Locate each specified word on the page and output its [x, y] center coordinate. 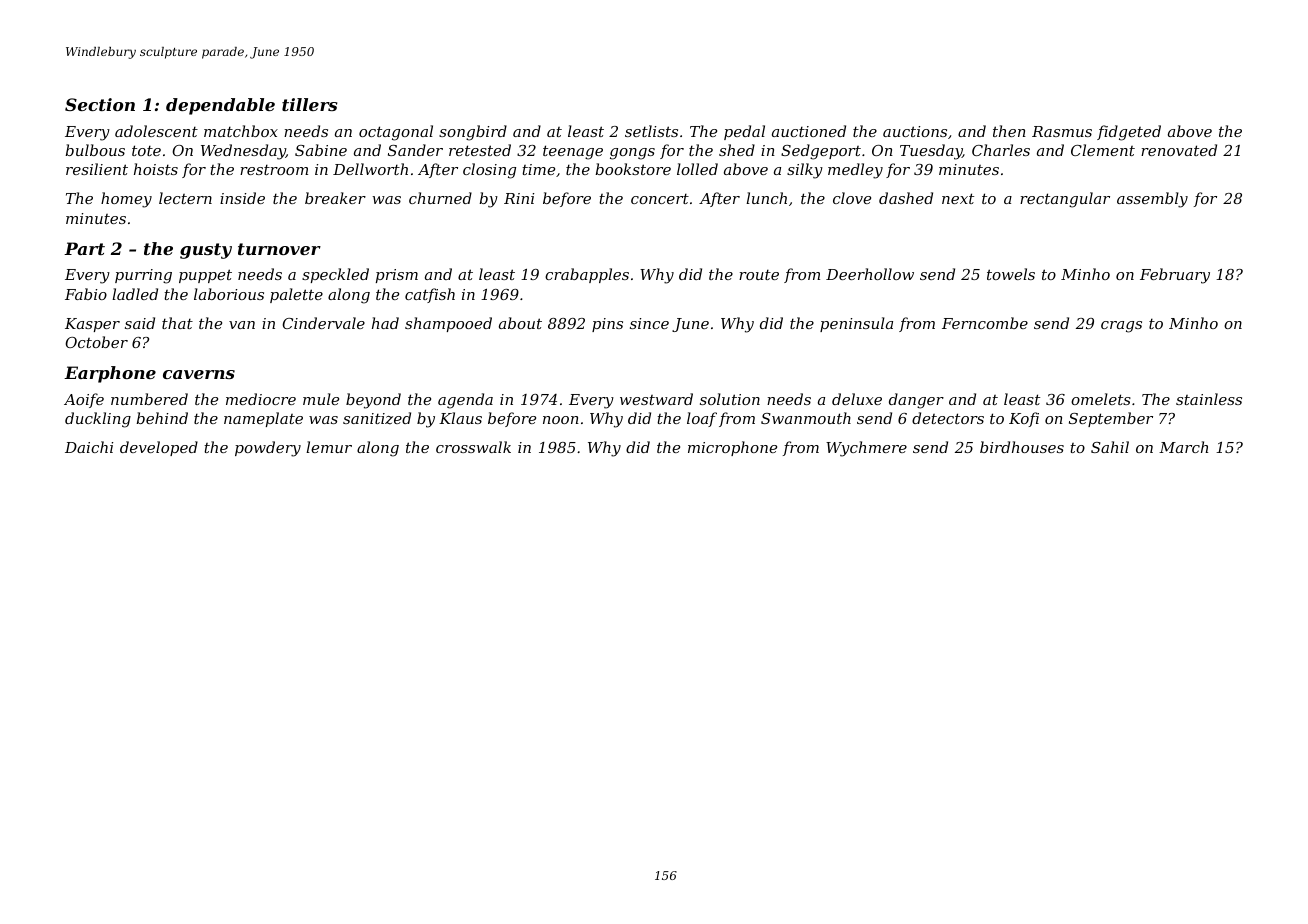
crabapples [587, 275]
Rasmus [1062, 131]
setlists [651, 131]
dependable [220, 106]
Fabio [86, 294]
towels [1011, 274]
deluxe [857, 399]
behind [162, 418]
